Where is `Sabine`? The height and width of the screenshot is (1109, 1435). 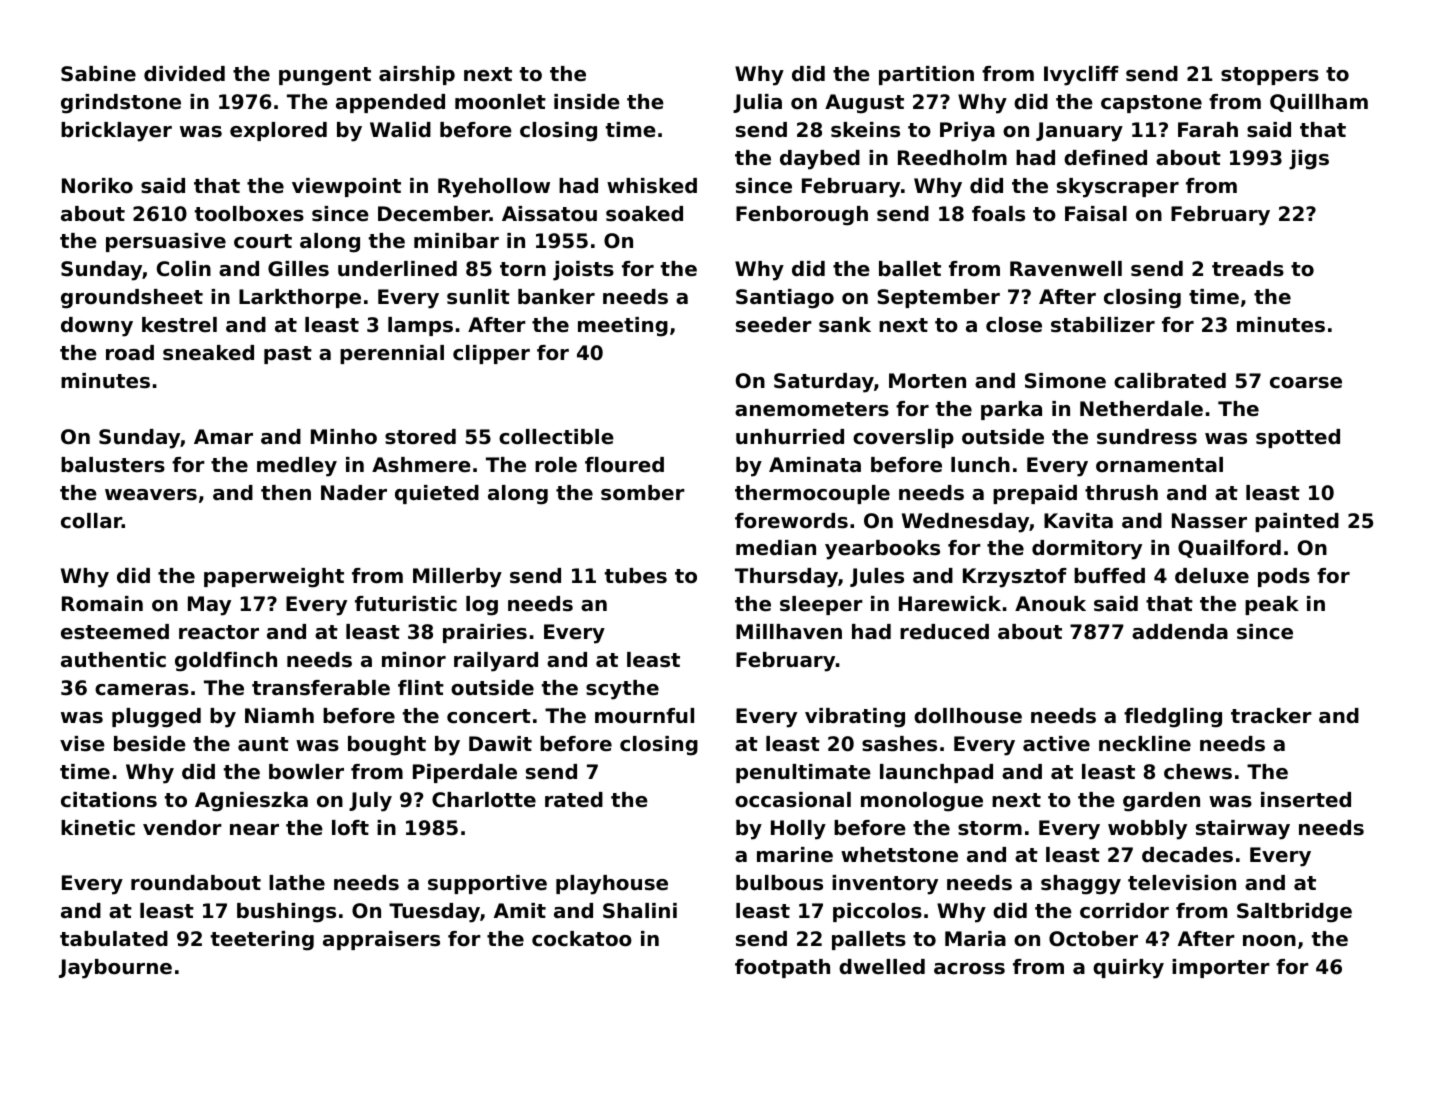
Sabine is located at coordinates (98, 74).
